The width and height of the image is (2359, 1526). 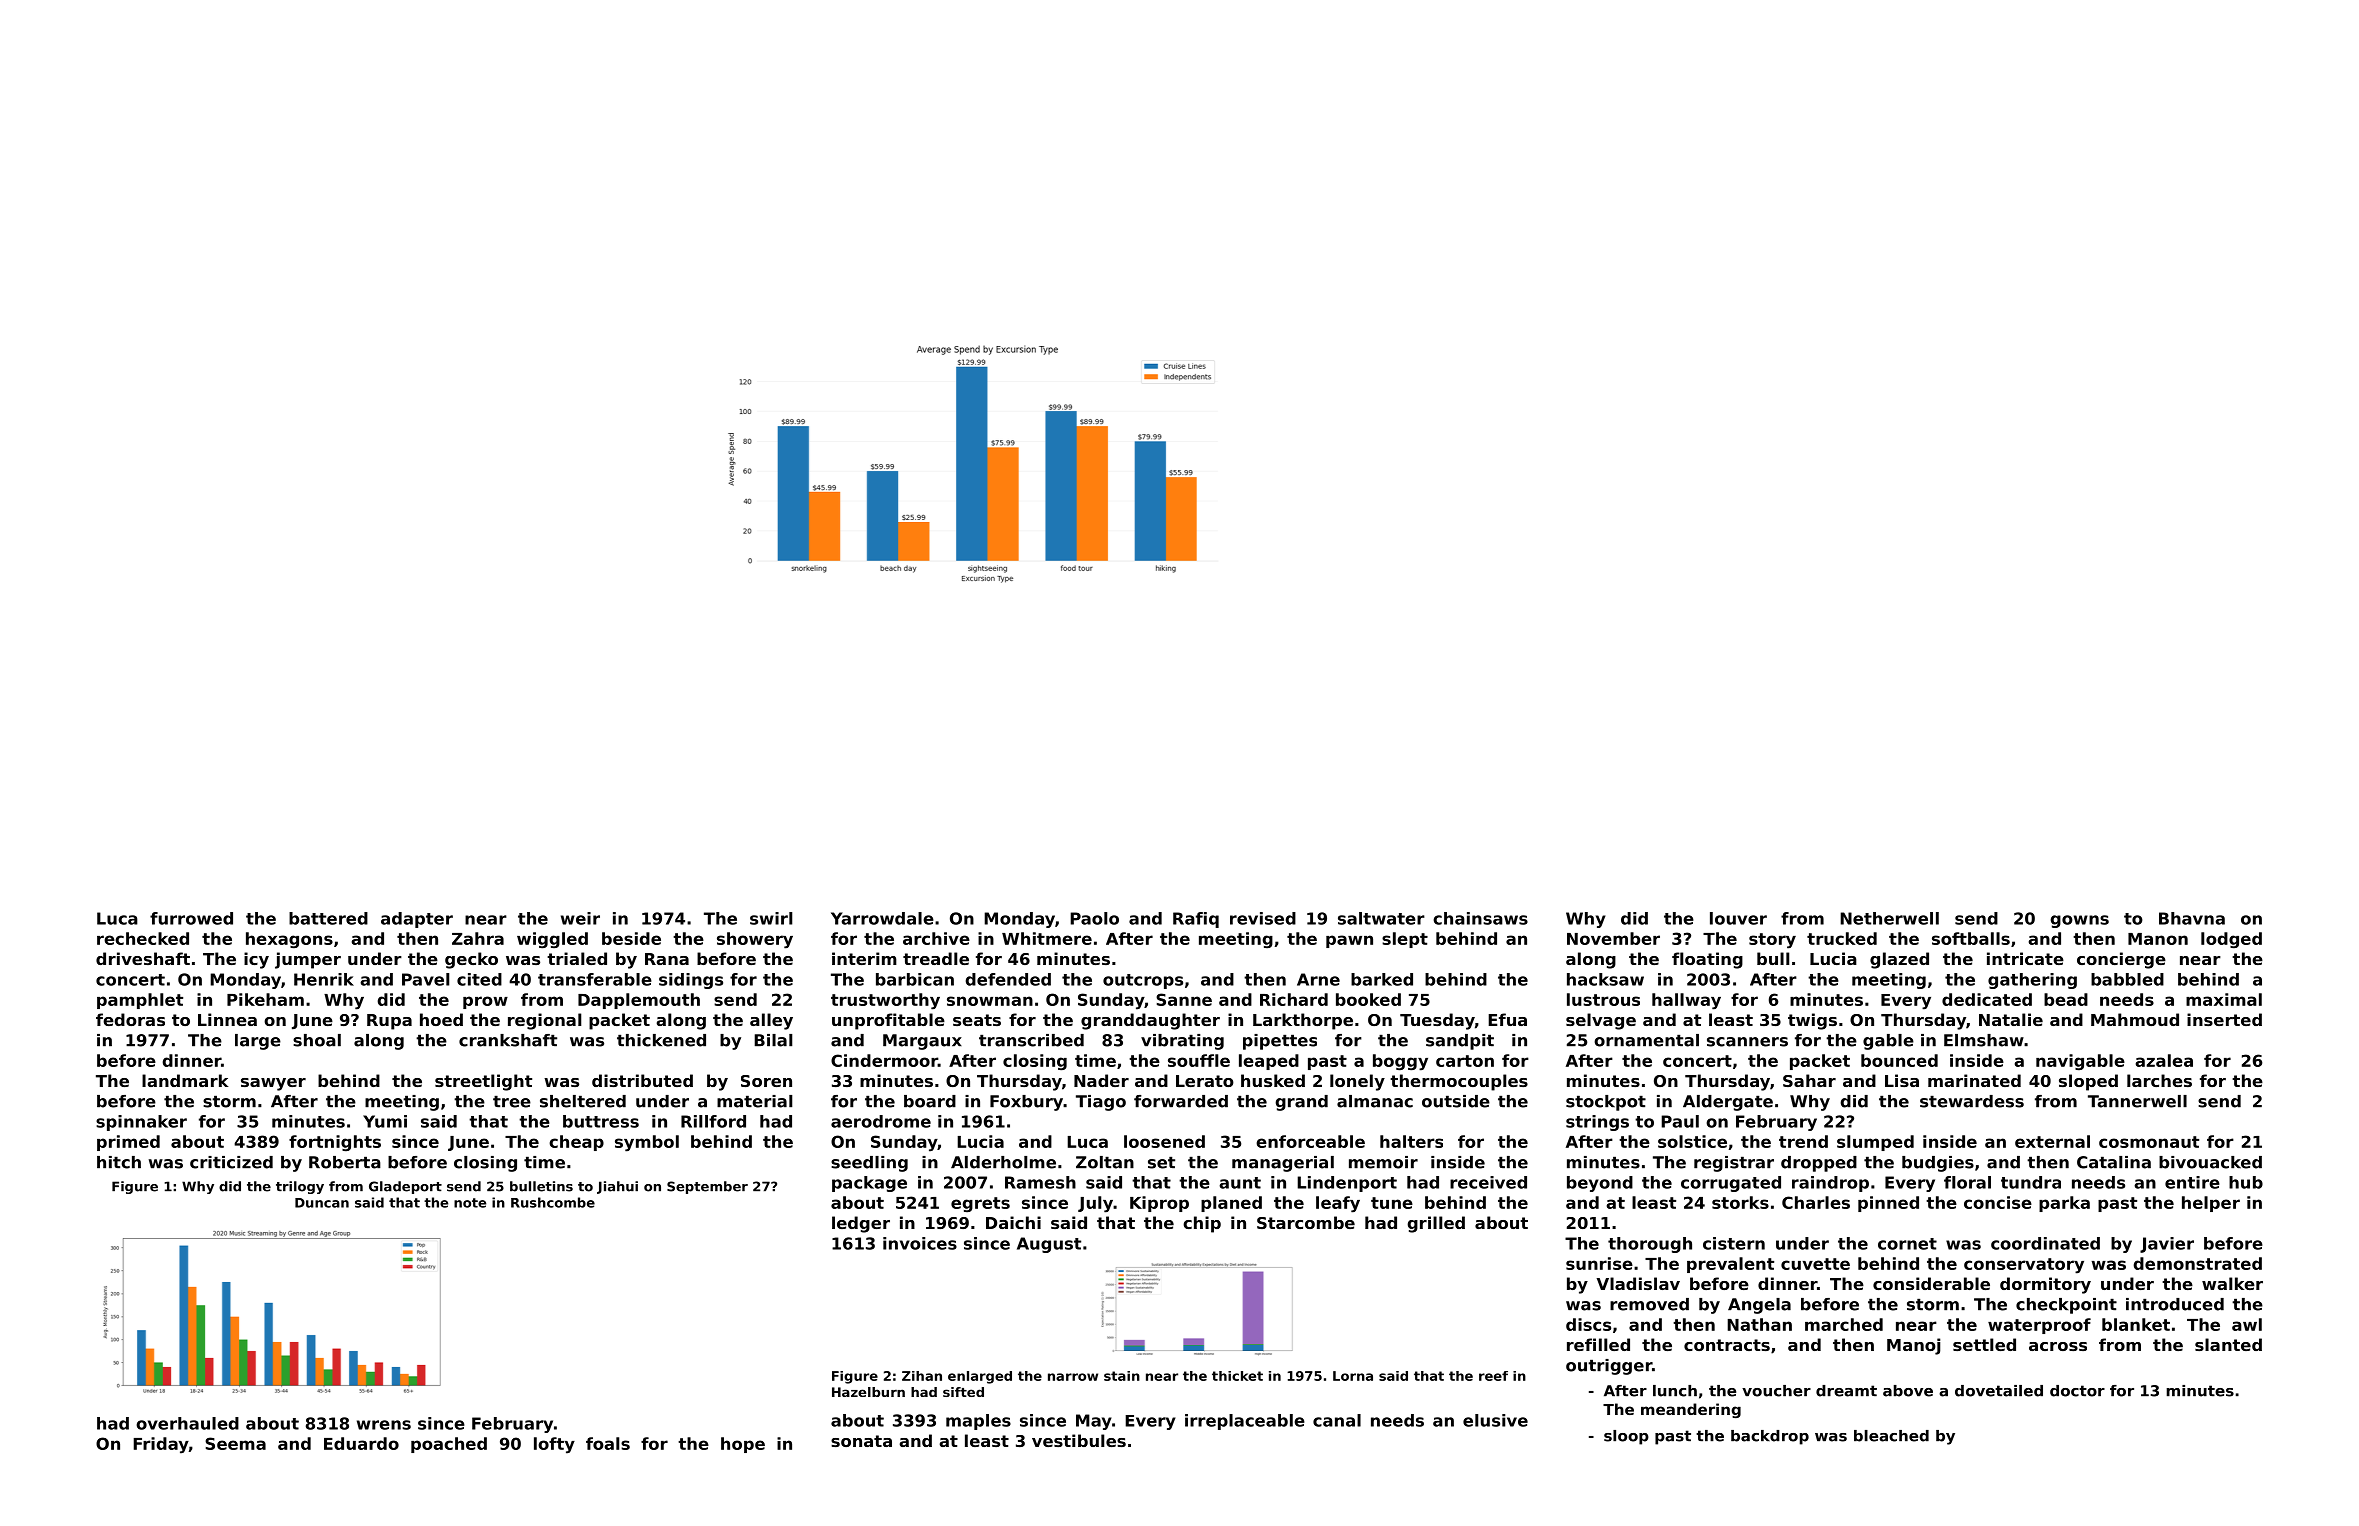 I want to click on revised, so click(x=1263, y=918).
